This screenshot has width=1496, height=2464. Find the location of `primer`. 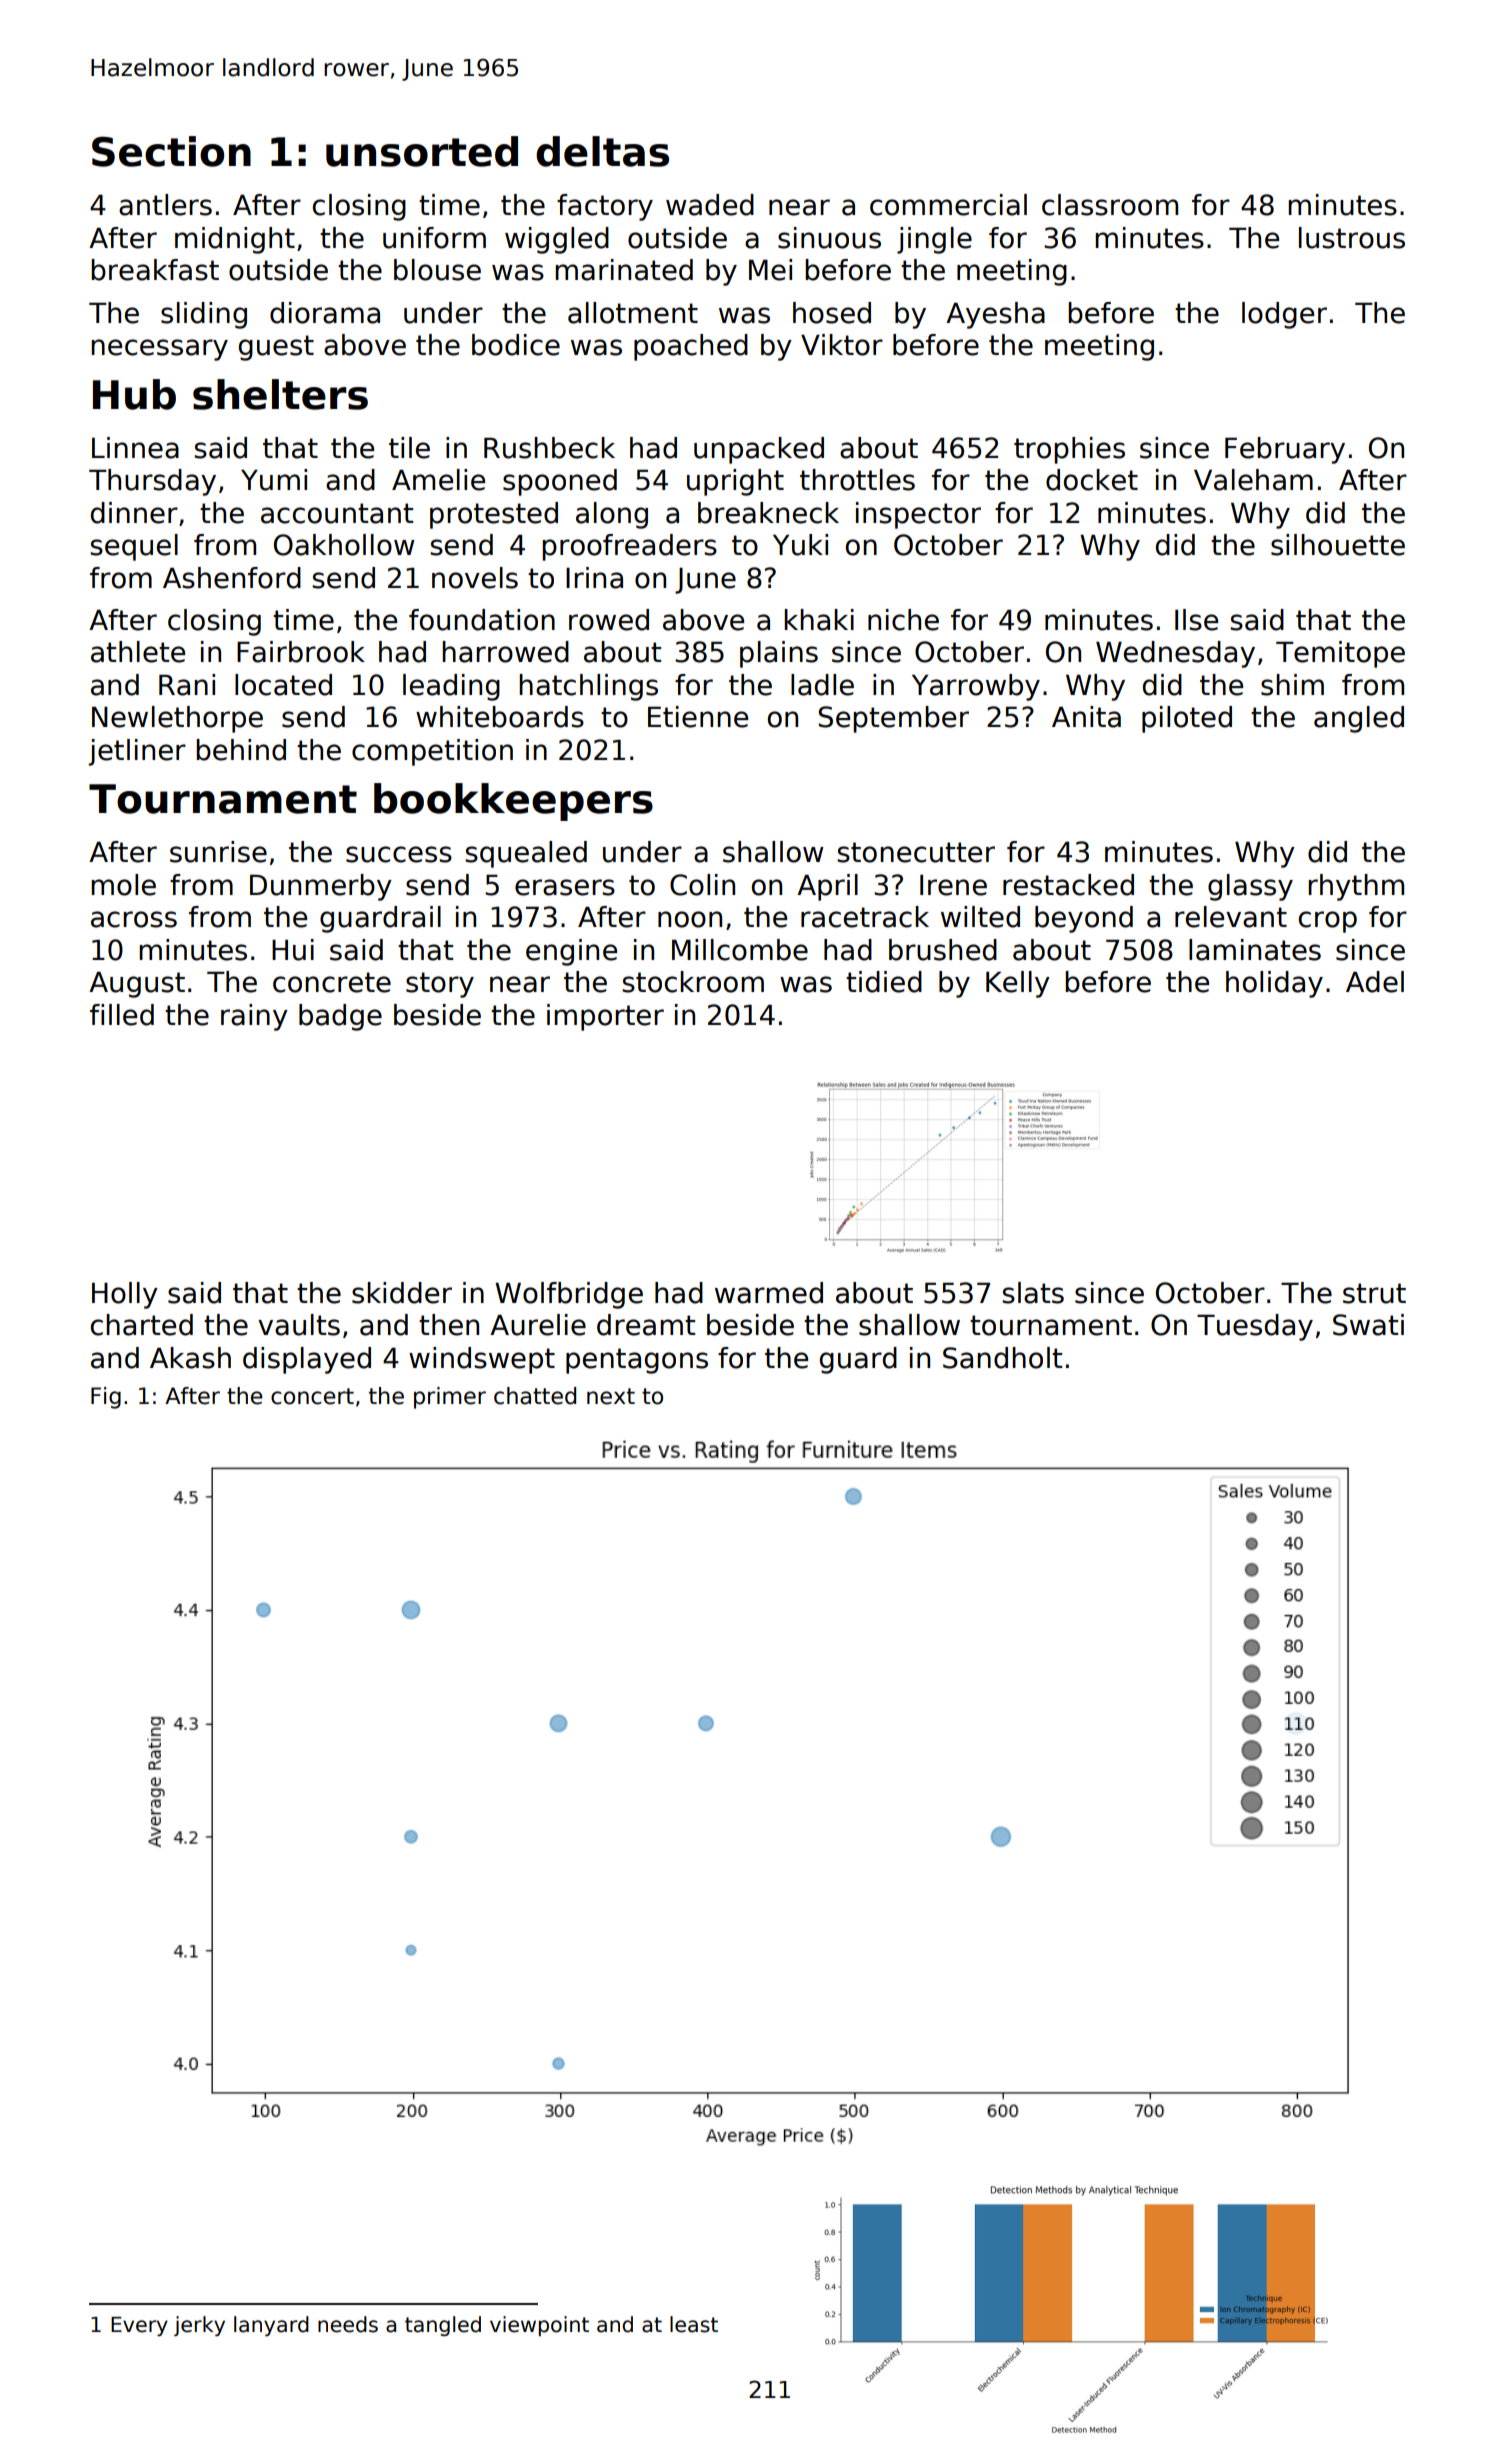

primer is located at coordinates (450, 1398).
